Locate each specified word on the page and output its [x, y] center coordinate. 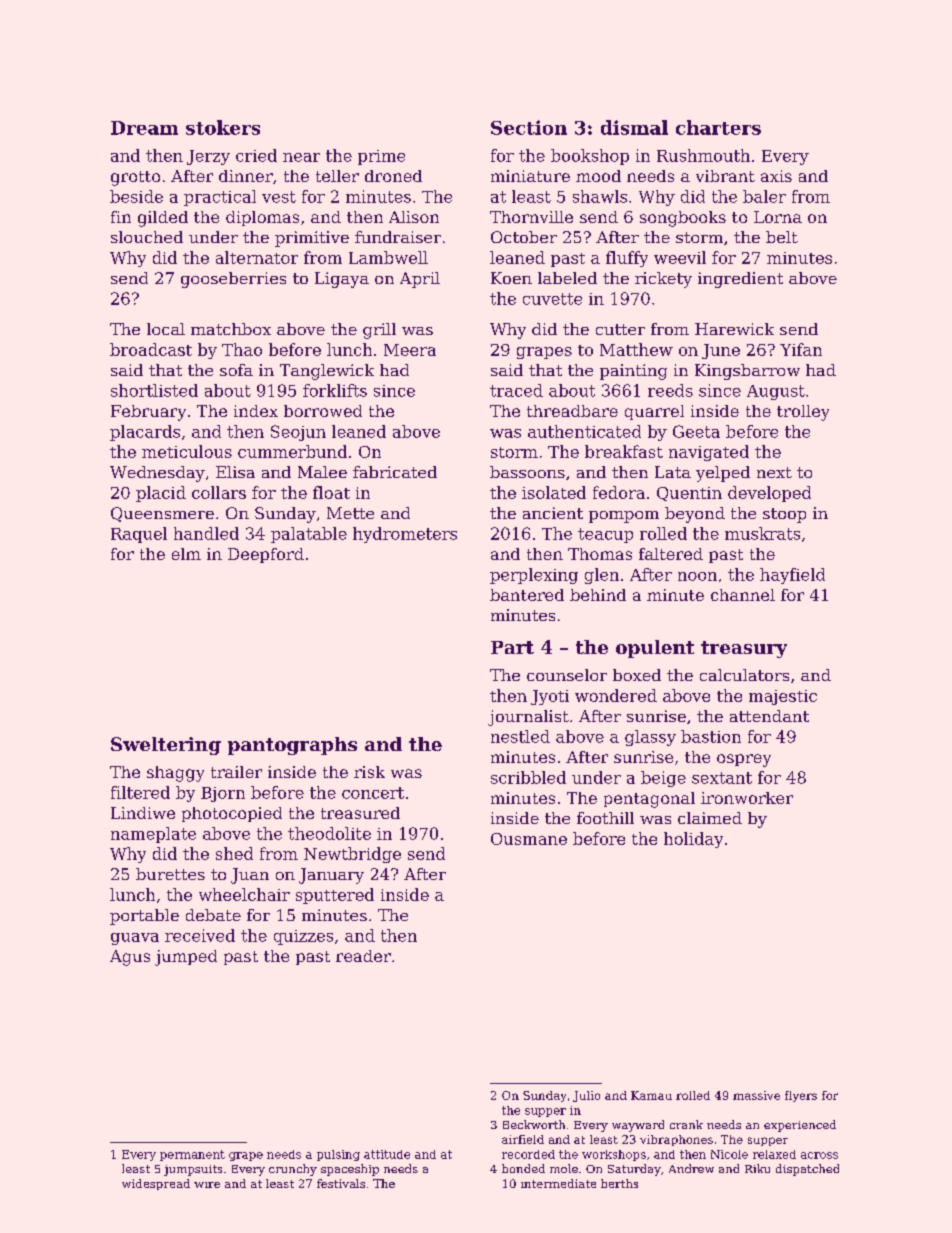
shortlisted [154, 390]
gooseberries [233, 280]
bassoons [527, 472]
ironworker [747, 798]
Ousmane [529, 839]
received [200, 935]
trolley [803, 413]
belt [782, 237]
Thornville [531, 217]
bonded [523, 1168]
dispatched [807, 1170]
